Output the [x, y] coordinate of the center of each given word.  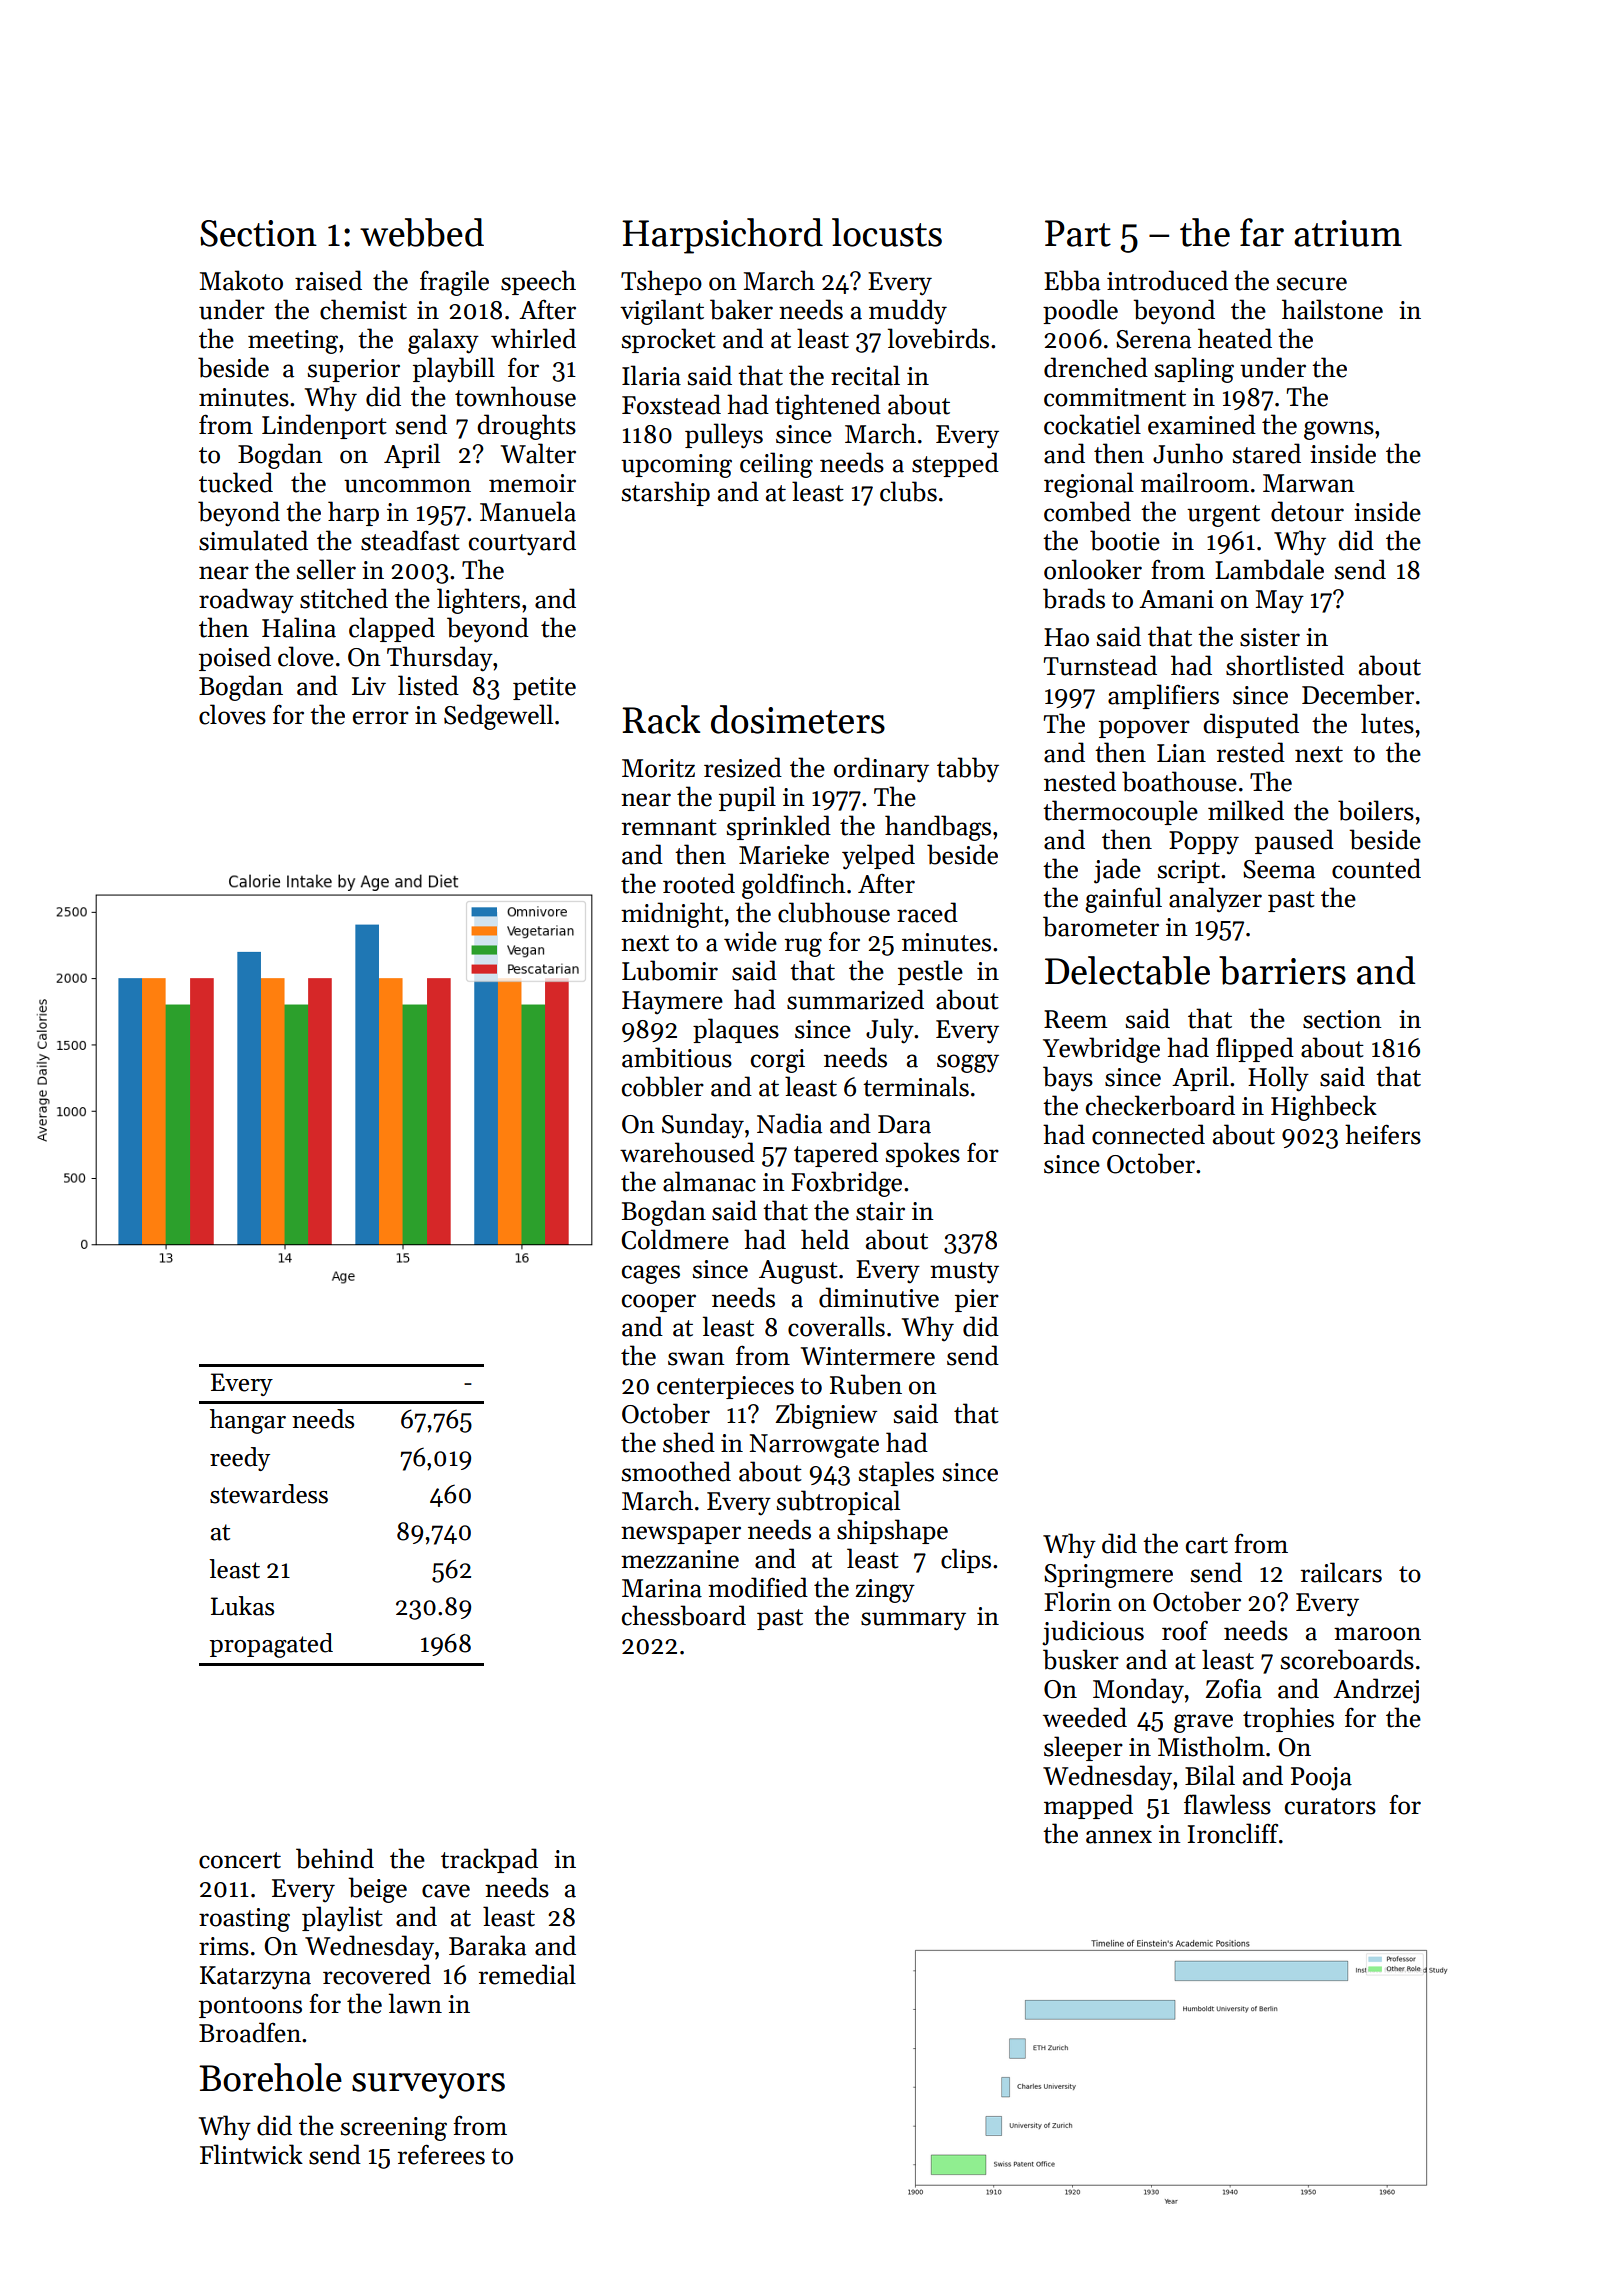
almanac [709, 1181]
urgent [1223, 516]
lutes [1387, 723]
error [381, 718]
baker [741, 309]
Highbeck [1324, 1108]
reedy [240, 1459]
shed [689, 1442]
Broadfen [250, 2032]
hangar [248, 1421]
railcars [1341, 1572]
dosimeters [798, 719]
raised [328, 280]
